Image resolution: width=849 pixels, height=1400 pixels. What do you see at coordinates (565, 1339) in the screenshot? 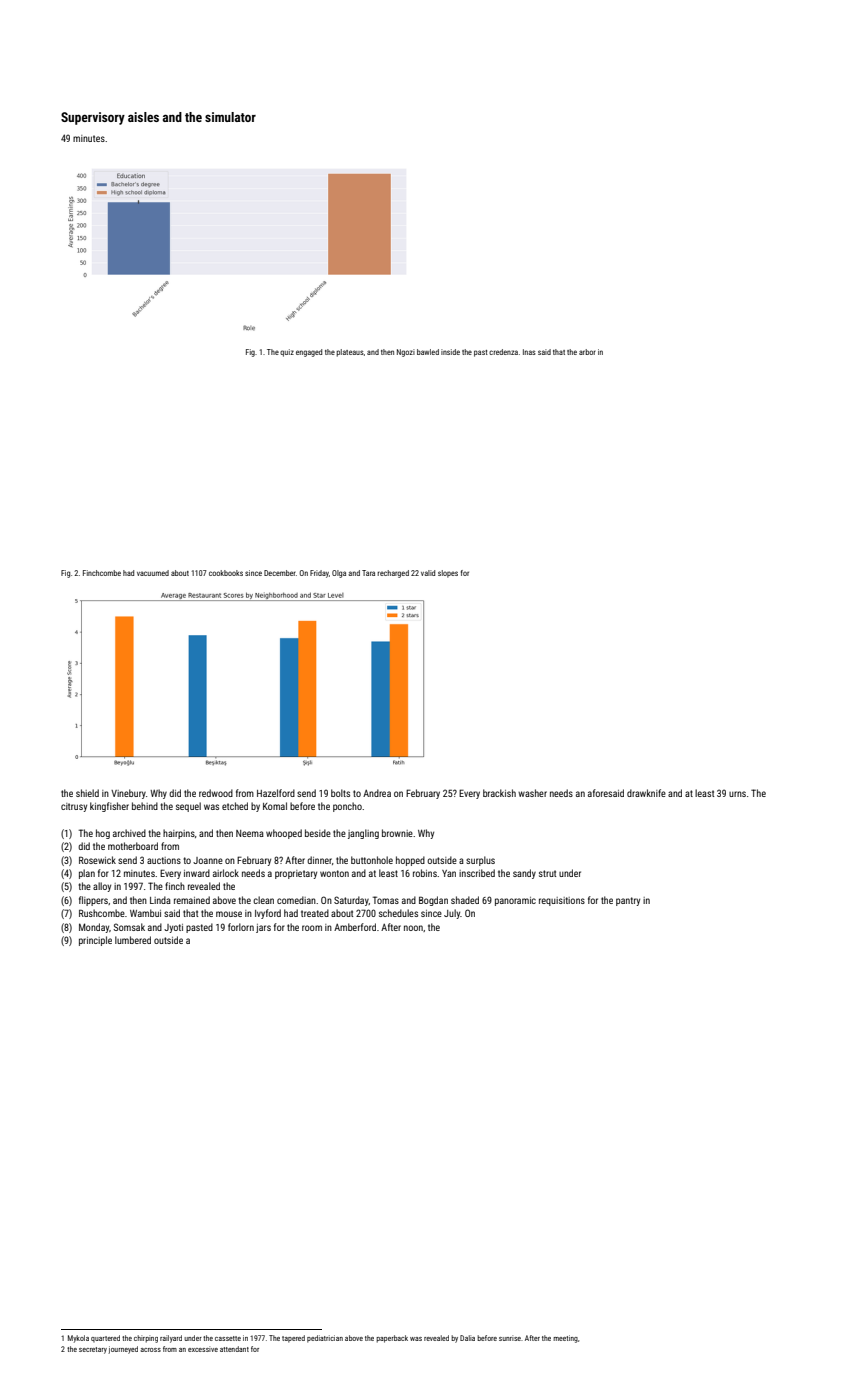
I see `meeting` at bounding box center [565, 1339].
